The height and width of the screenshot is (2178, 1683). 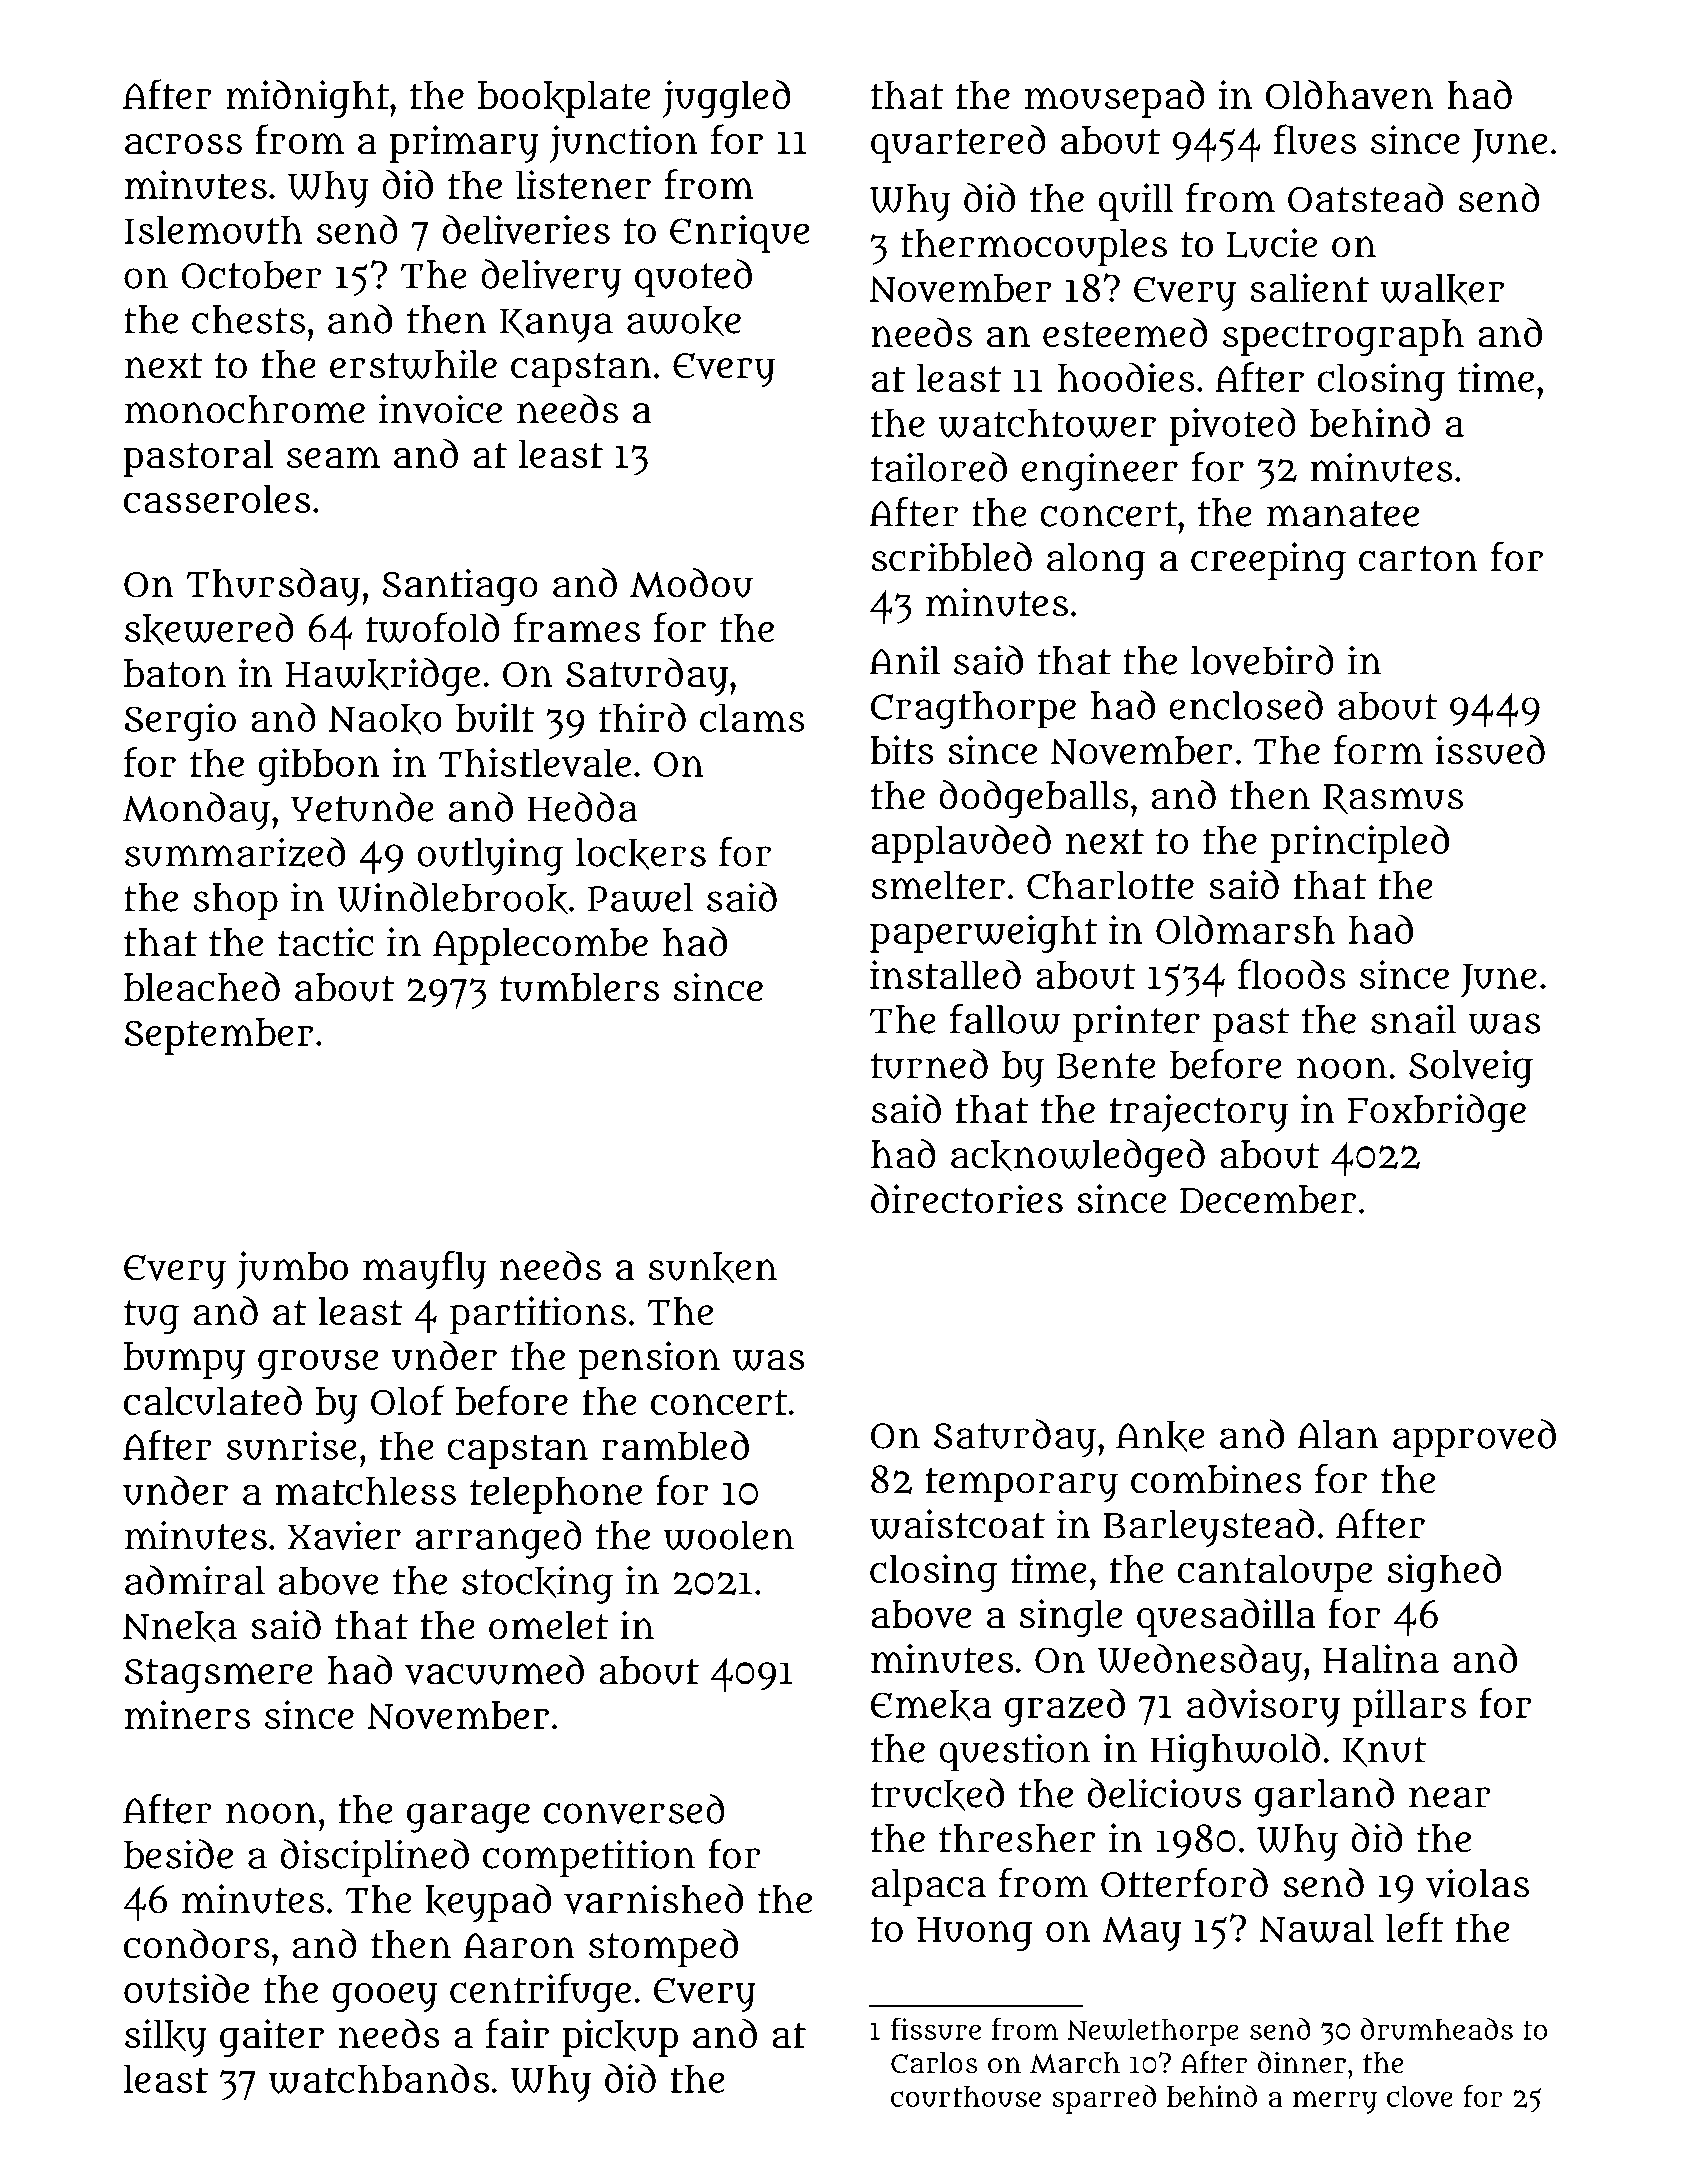 What do you see at coordinates (1268, 1199) in the screenshot?
I see `December` at bounding box center [1268, 1199].
